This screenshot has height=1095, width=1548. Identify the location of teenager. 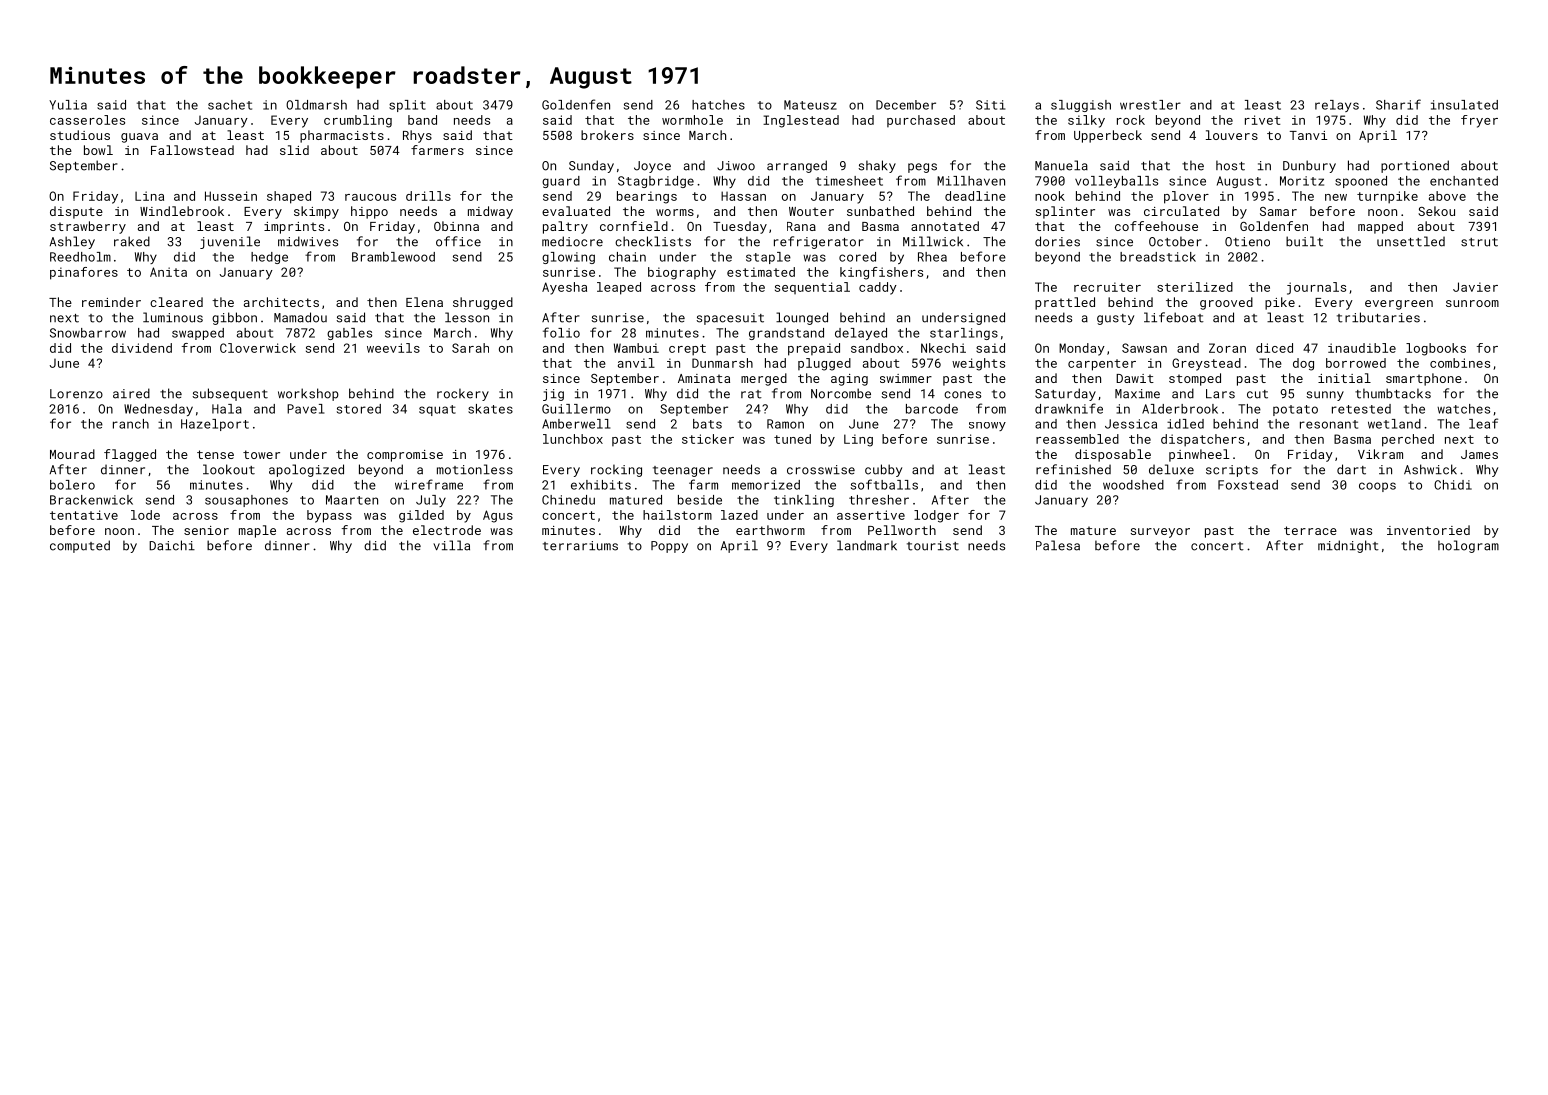
(683, 471).
